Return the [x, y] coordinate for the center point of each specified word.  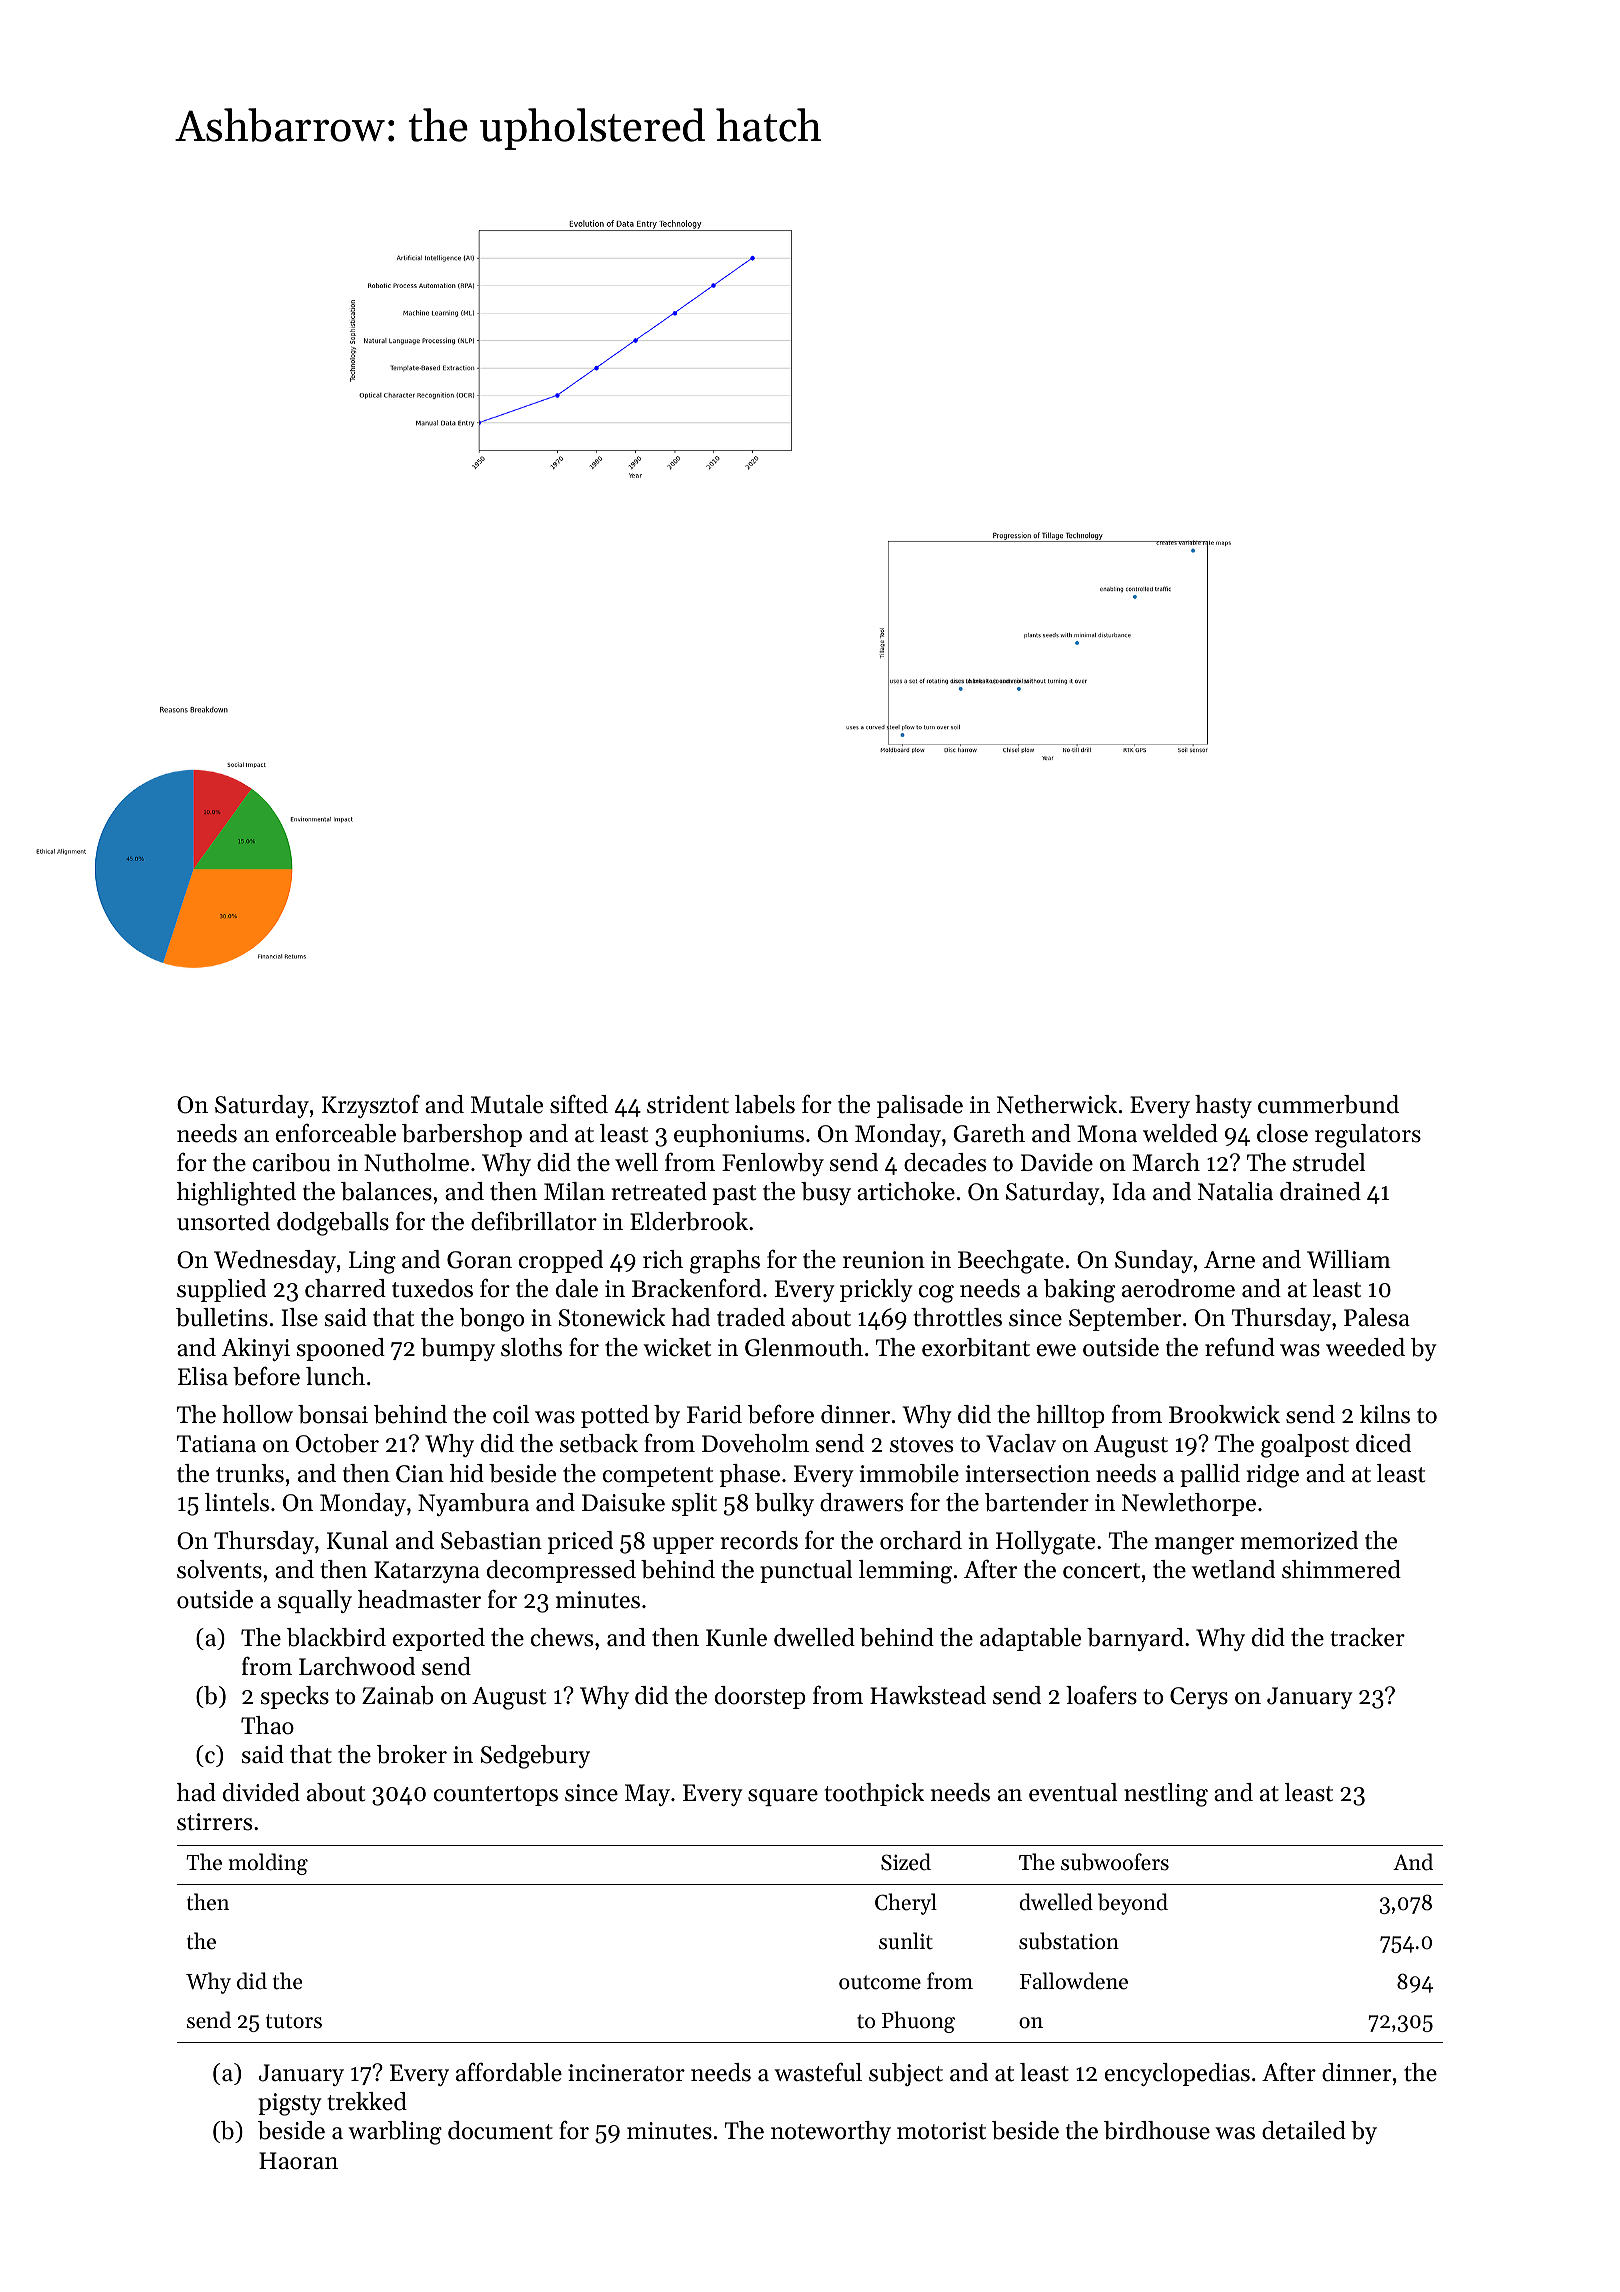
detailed [1304, 2130]
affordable [509, 2072]
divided [261, 1792]
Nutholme [416, 1162]
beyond [1133, 1904]
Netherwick [1057, 1104]
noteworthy [831, 2132]
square [783, 1797]
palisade [920, 1106]
